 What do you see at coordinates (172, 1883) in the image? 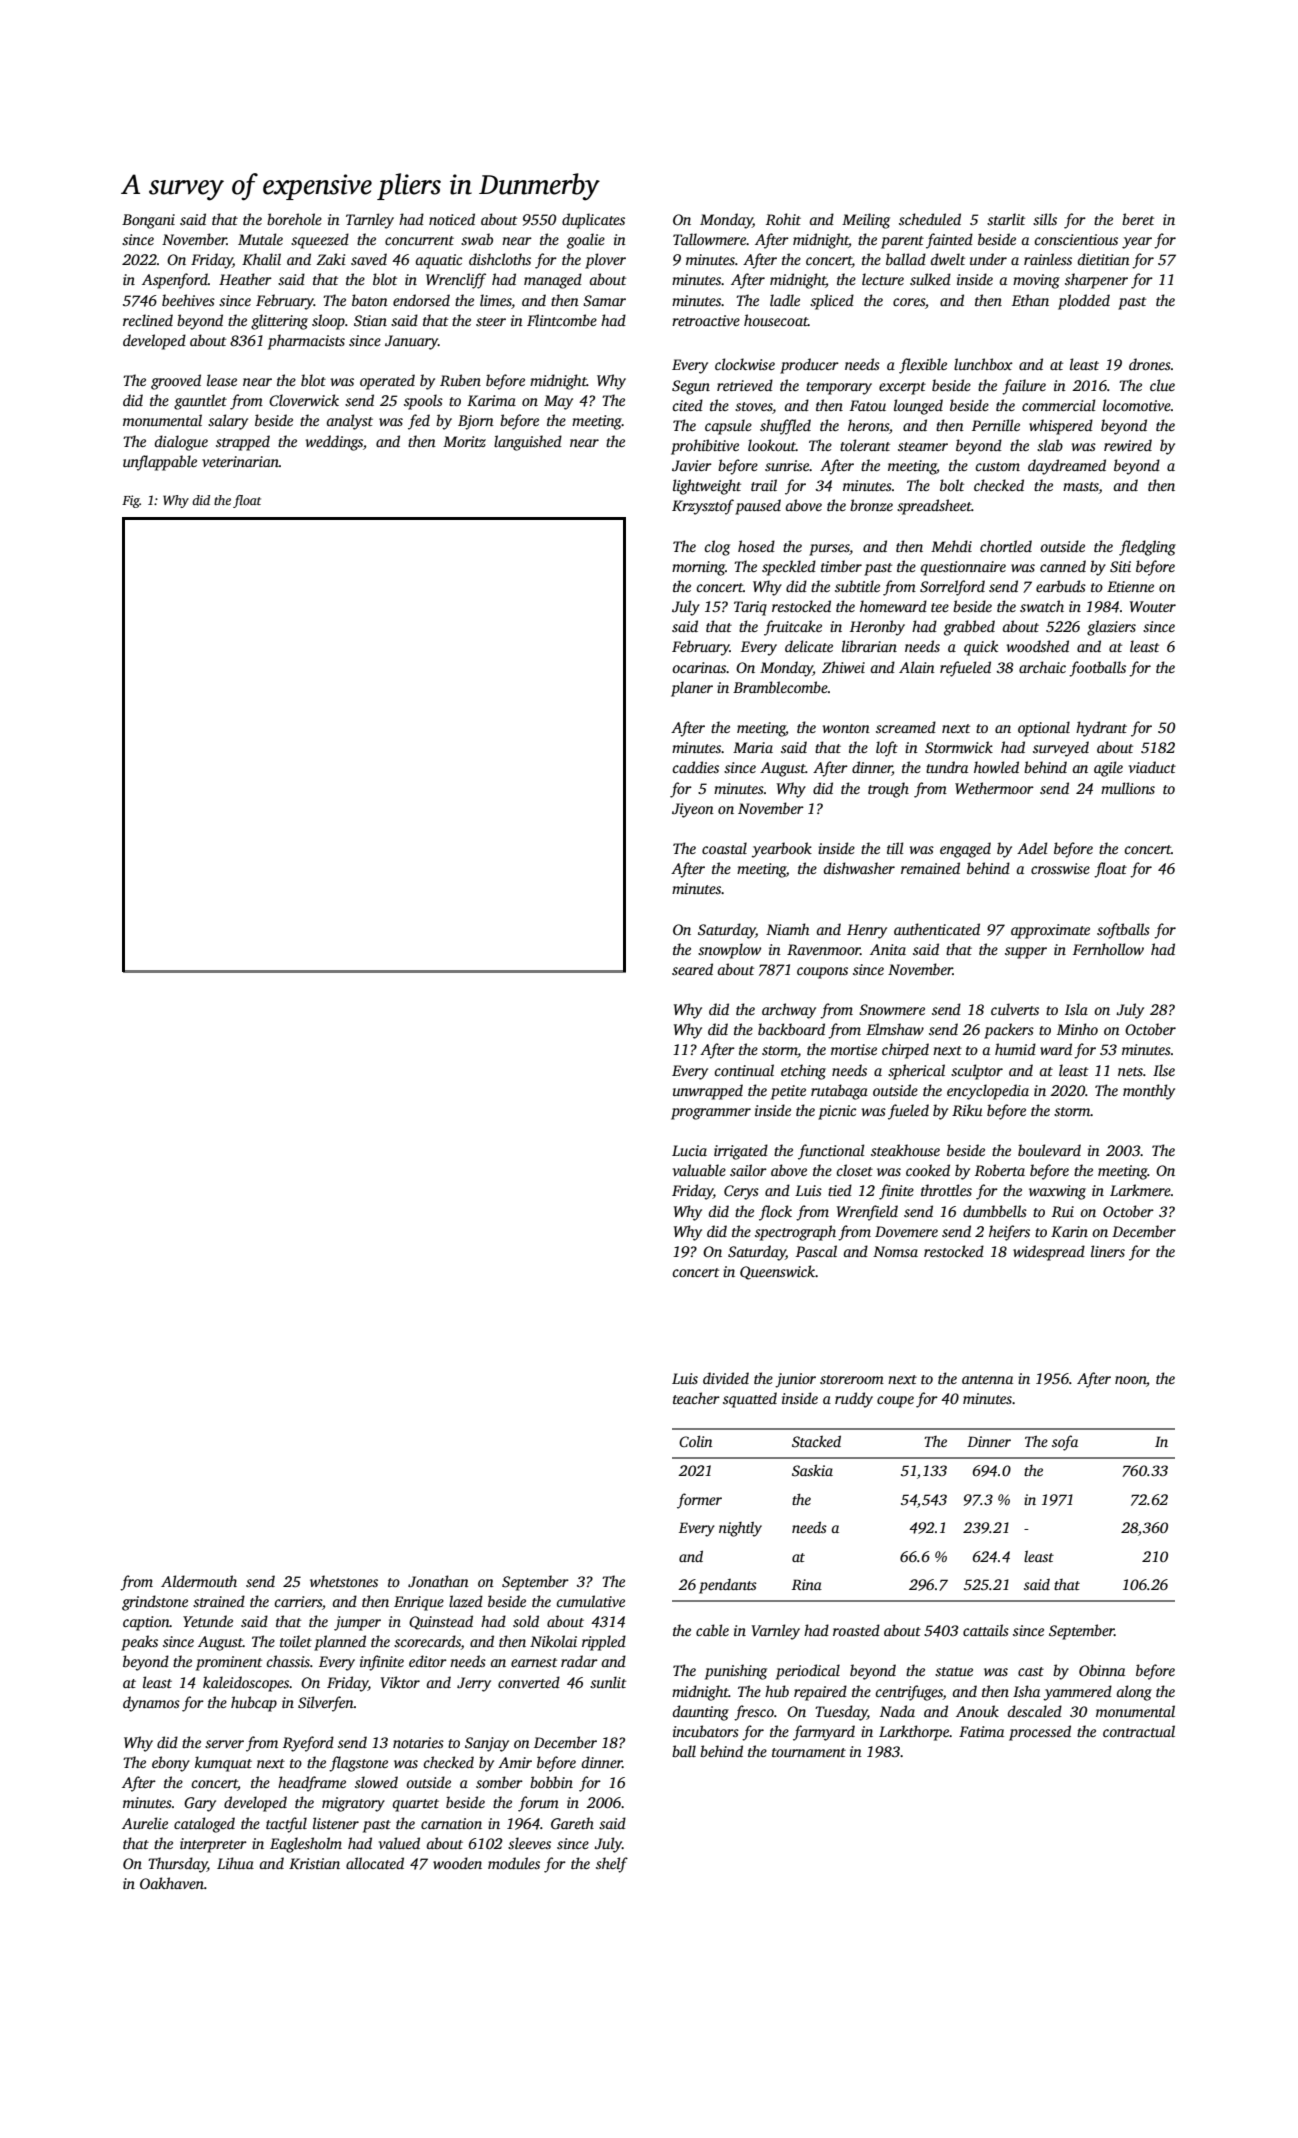
I see `Oakhaven` at bounding box center [172, 1883].
